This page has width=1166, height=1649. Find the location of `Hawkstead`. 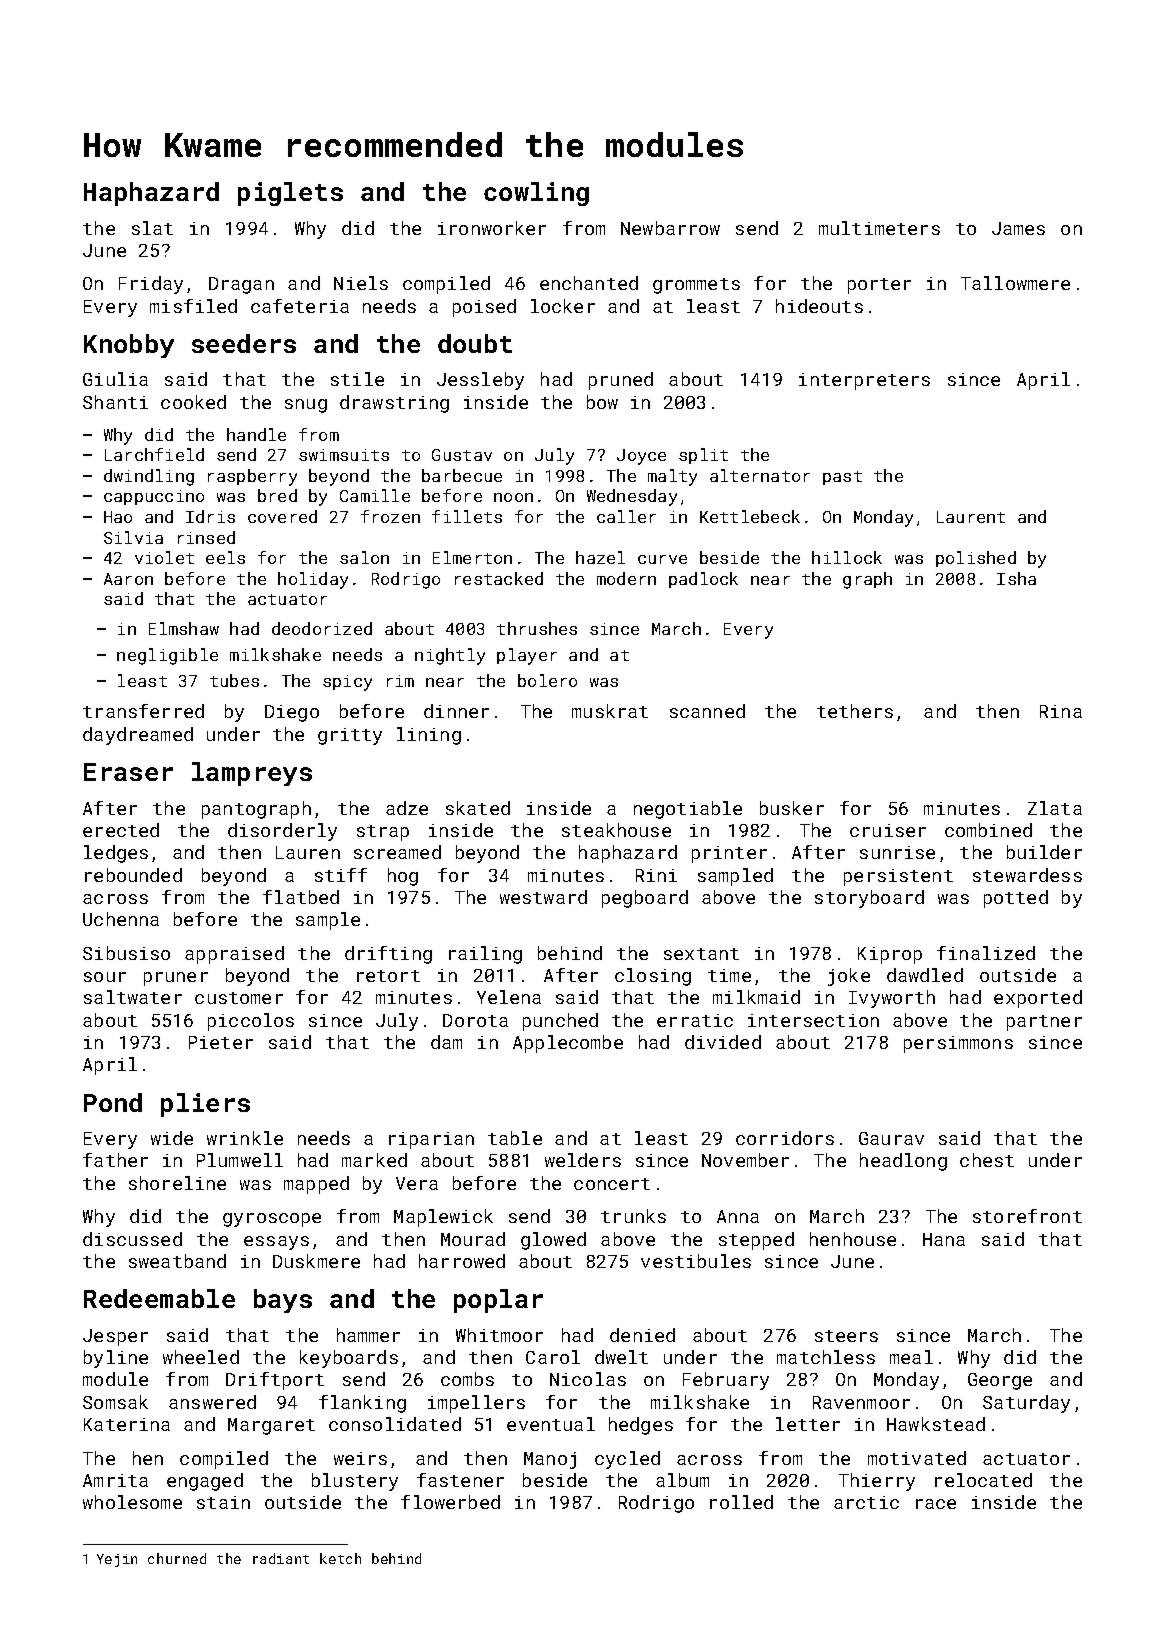

Hawkstead is located at coordinates (936, 1424).
